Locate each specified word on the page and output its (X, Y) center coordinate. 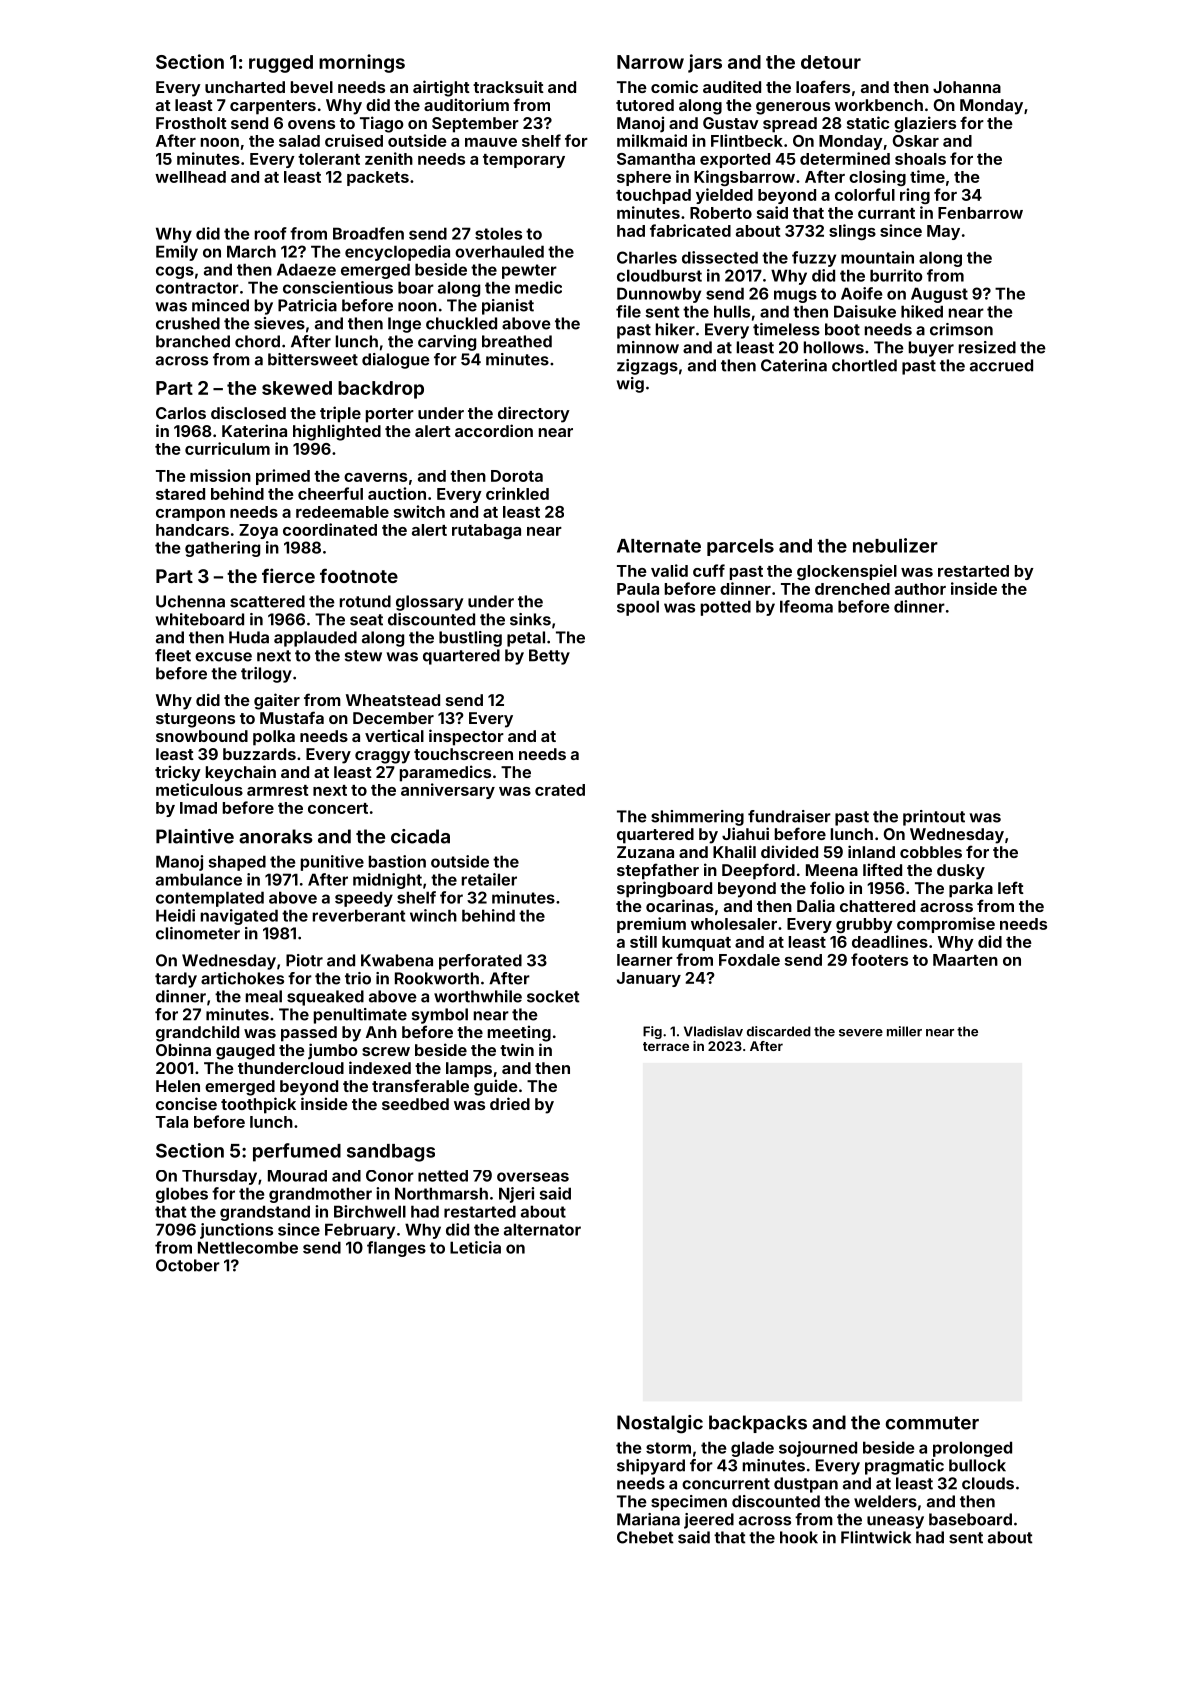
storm (668, 1448)
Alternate (659, 546)
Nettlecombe (248, 1247)
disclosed (248, 412)
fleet (173, 655)
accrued (1001, 365)
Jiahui (745, 833)
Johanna (967, 87)
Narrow (650, 62)
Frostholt (191, 123)
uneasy (895, 1522)
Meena (832, 870)
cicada (420, 836)
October (188, 1265)
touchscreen (463, 754)
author (920, 589)
